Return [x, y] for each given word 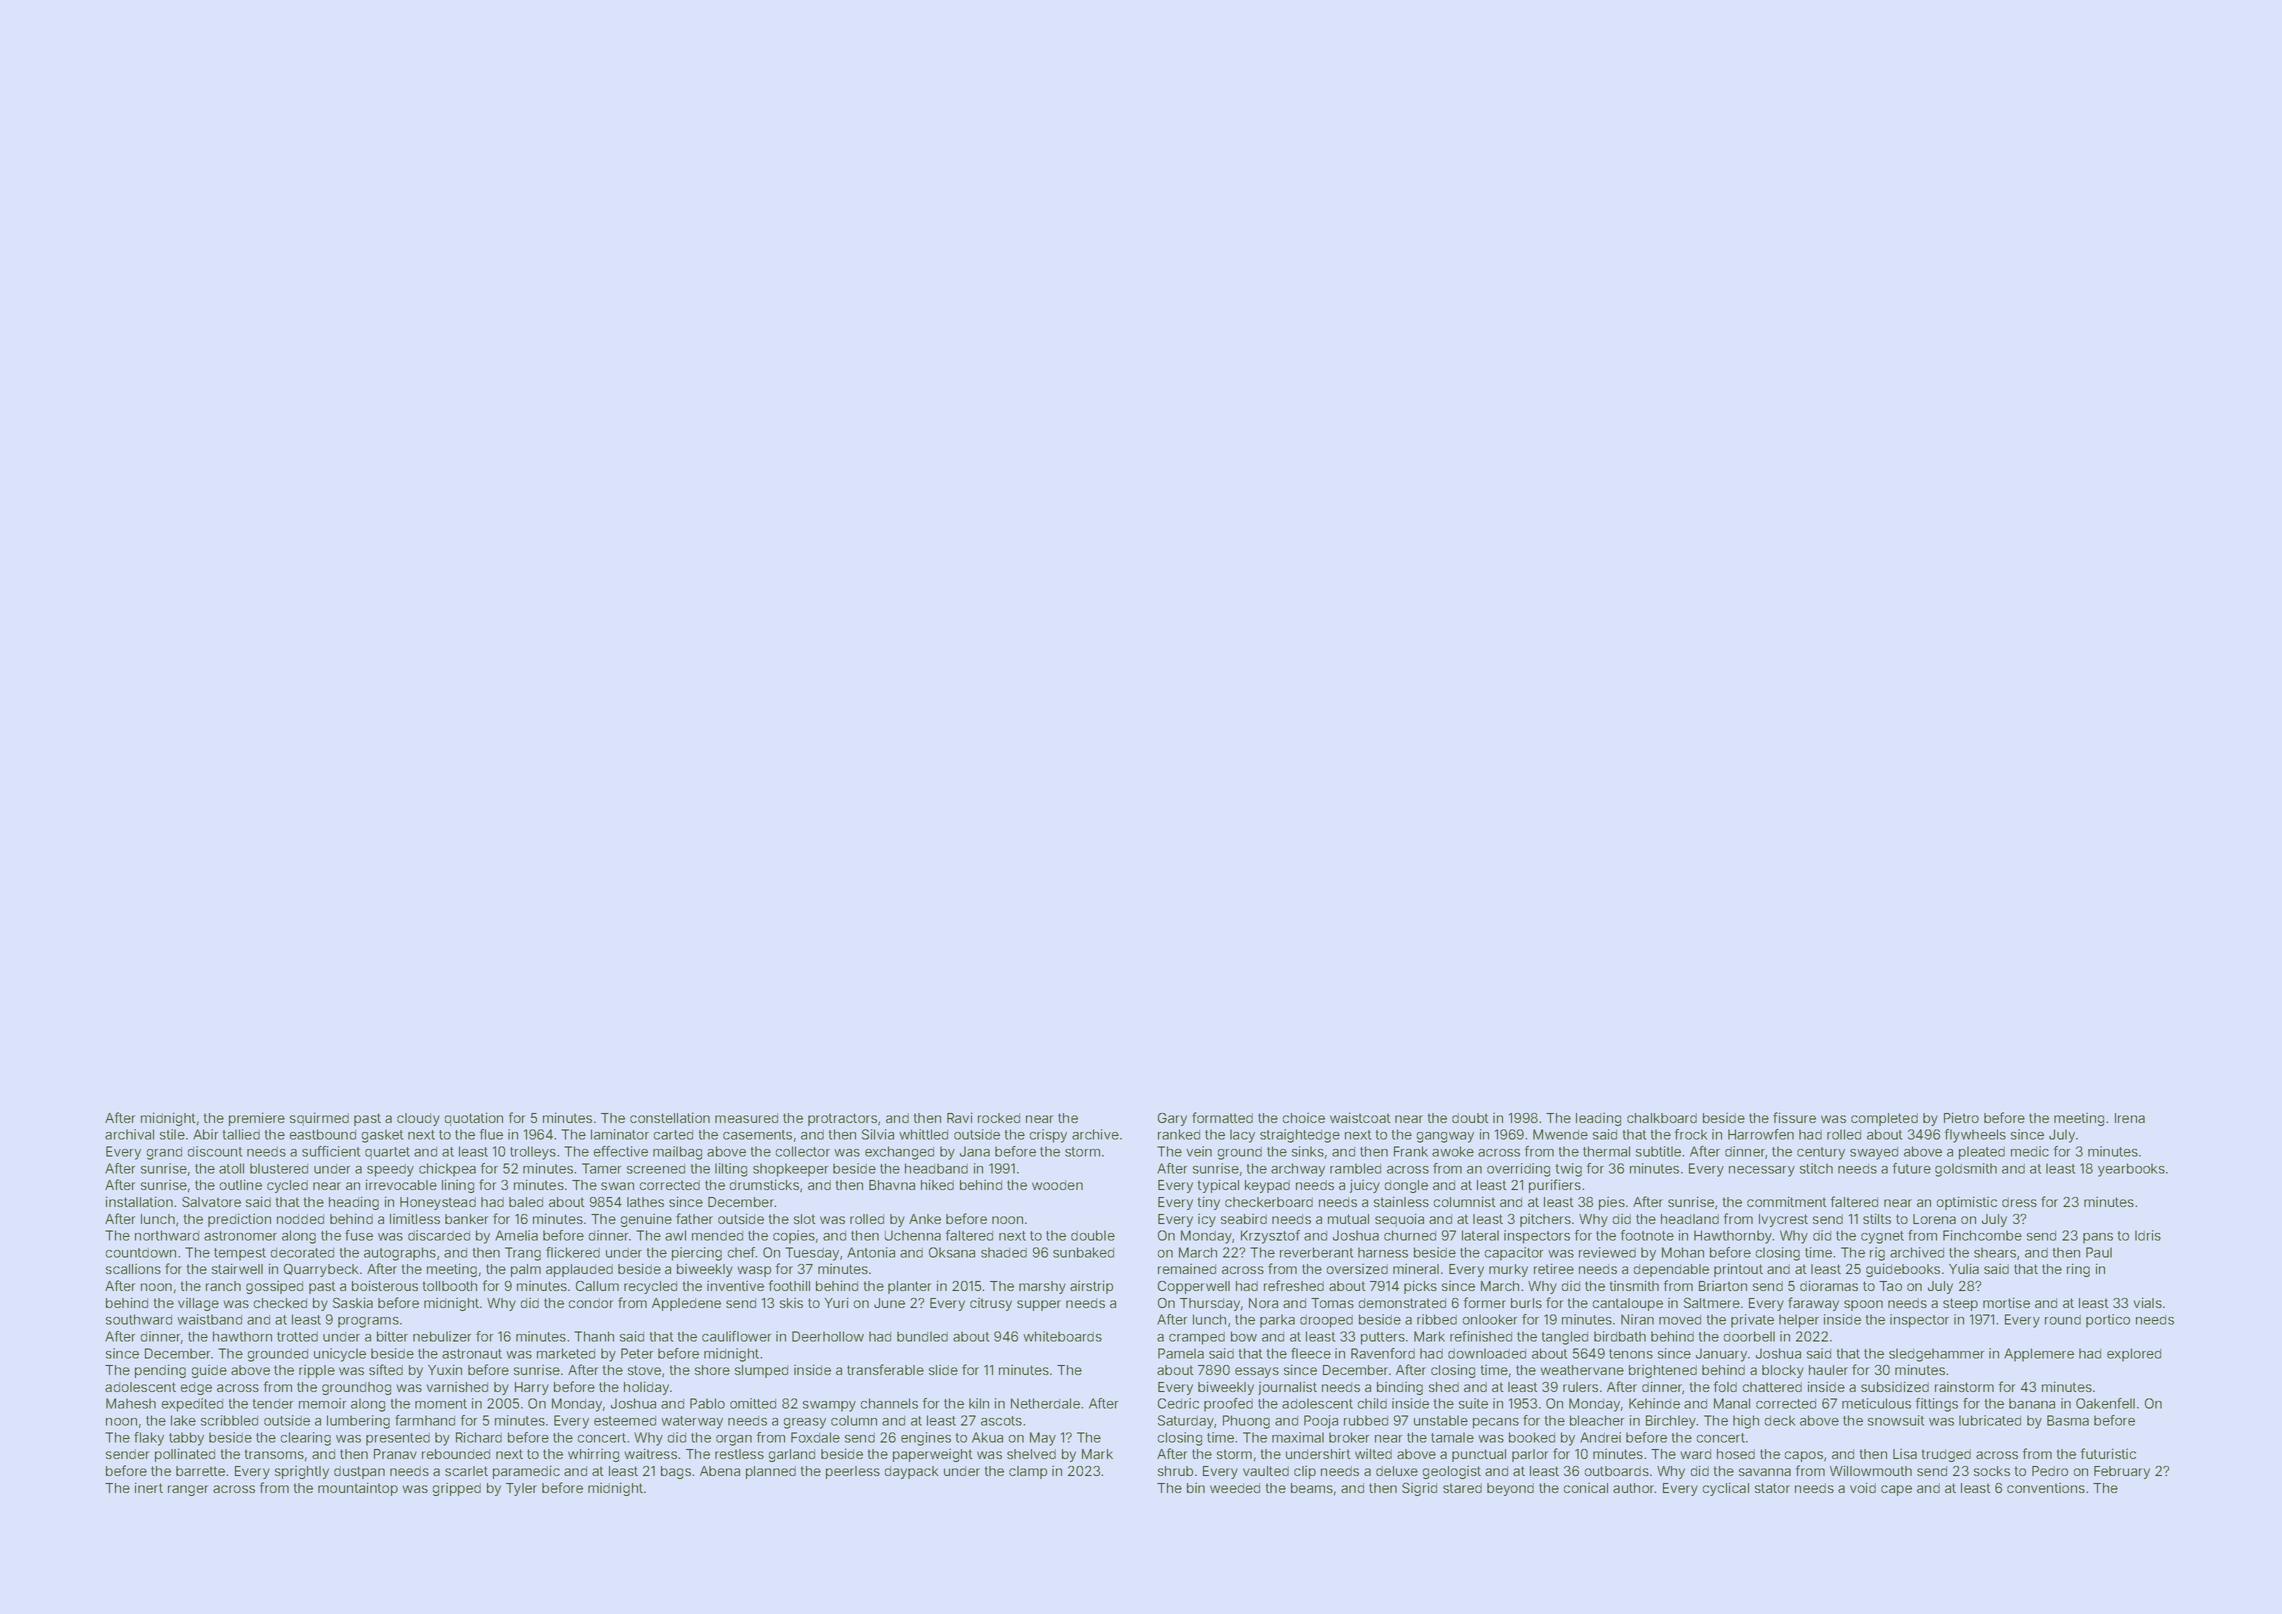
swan [617, 1186]
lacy [1242, 1136]
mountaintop [358, 1489]
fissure [1794, 1117]
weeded [1235, 1488]
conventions [2046, 1487]
